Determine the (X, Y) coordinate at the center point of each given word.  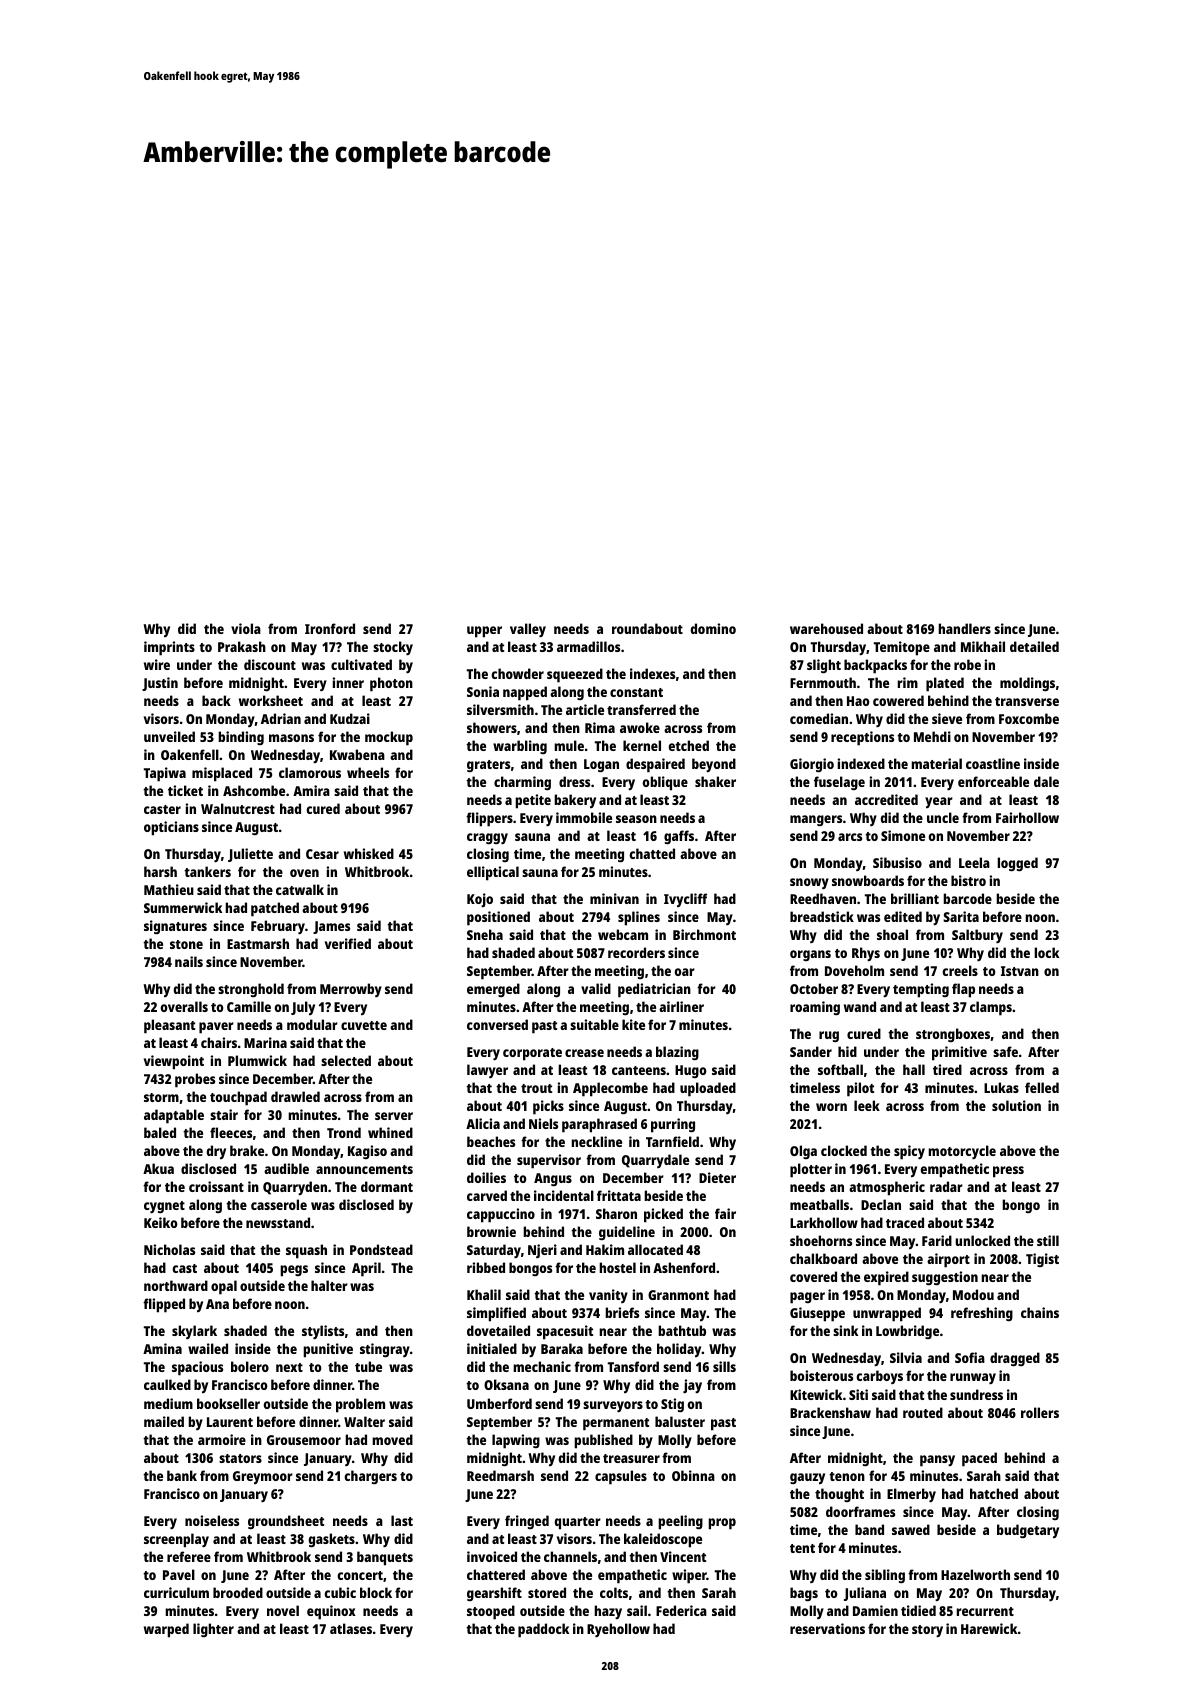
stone (186, 944)
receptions (862, 738)
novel (283, 1610)
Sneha (485, 934)
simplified (496, 1314)
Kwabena (357, 754)
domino (713, 628)
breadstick (822, 916)
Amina (162, 1348)
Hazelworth (975, 1574)
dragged (1015, 1359)
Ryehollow (618, 1630)
